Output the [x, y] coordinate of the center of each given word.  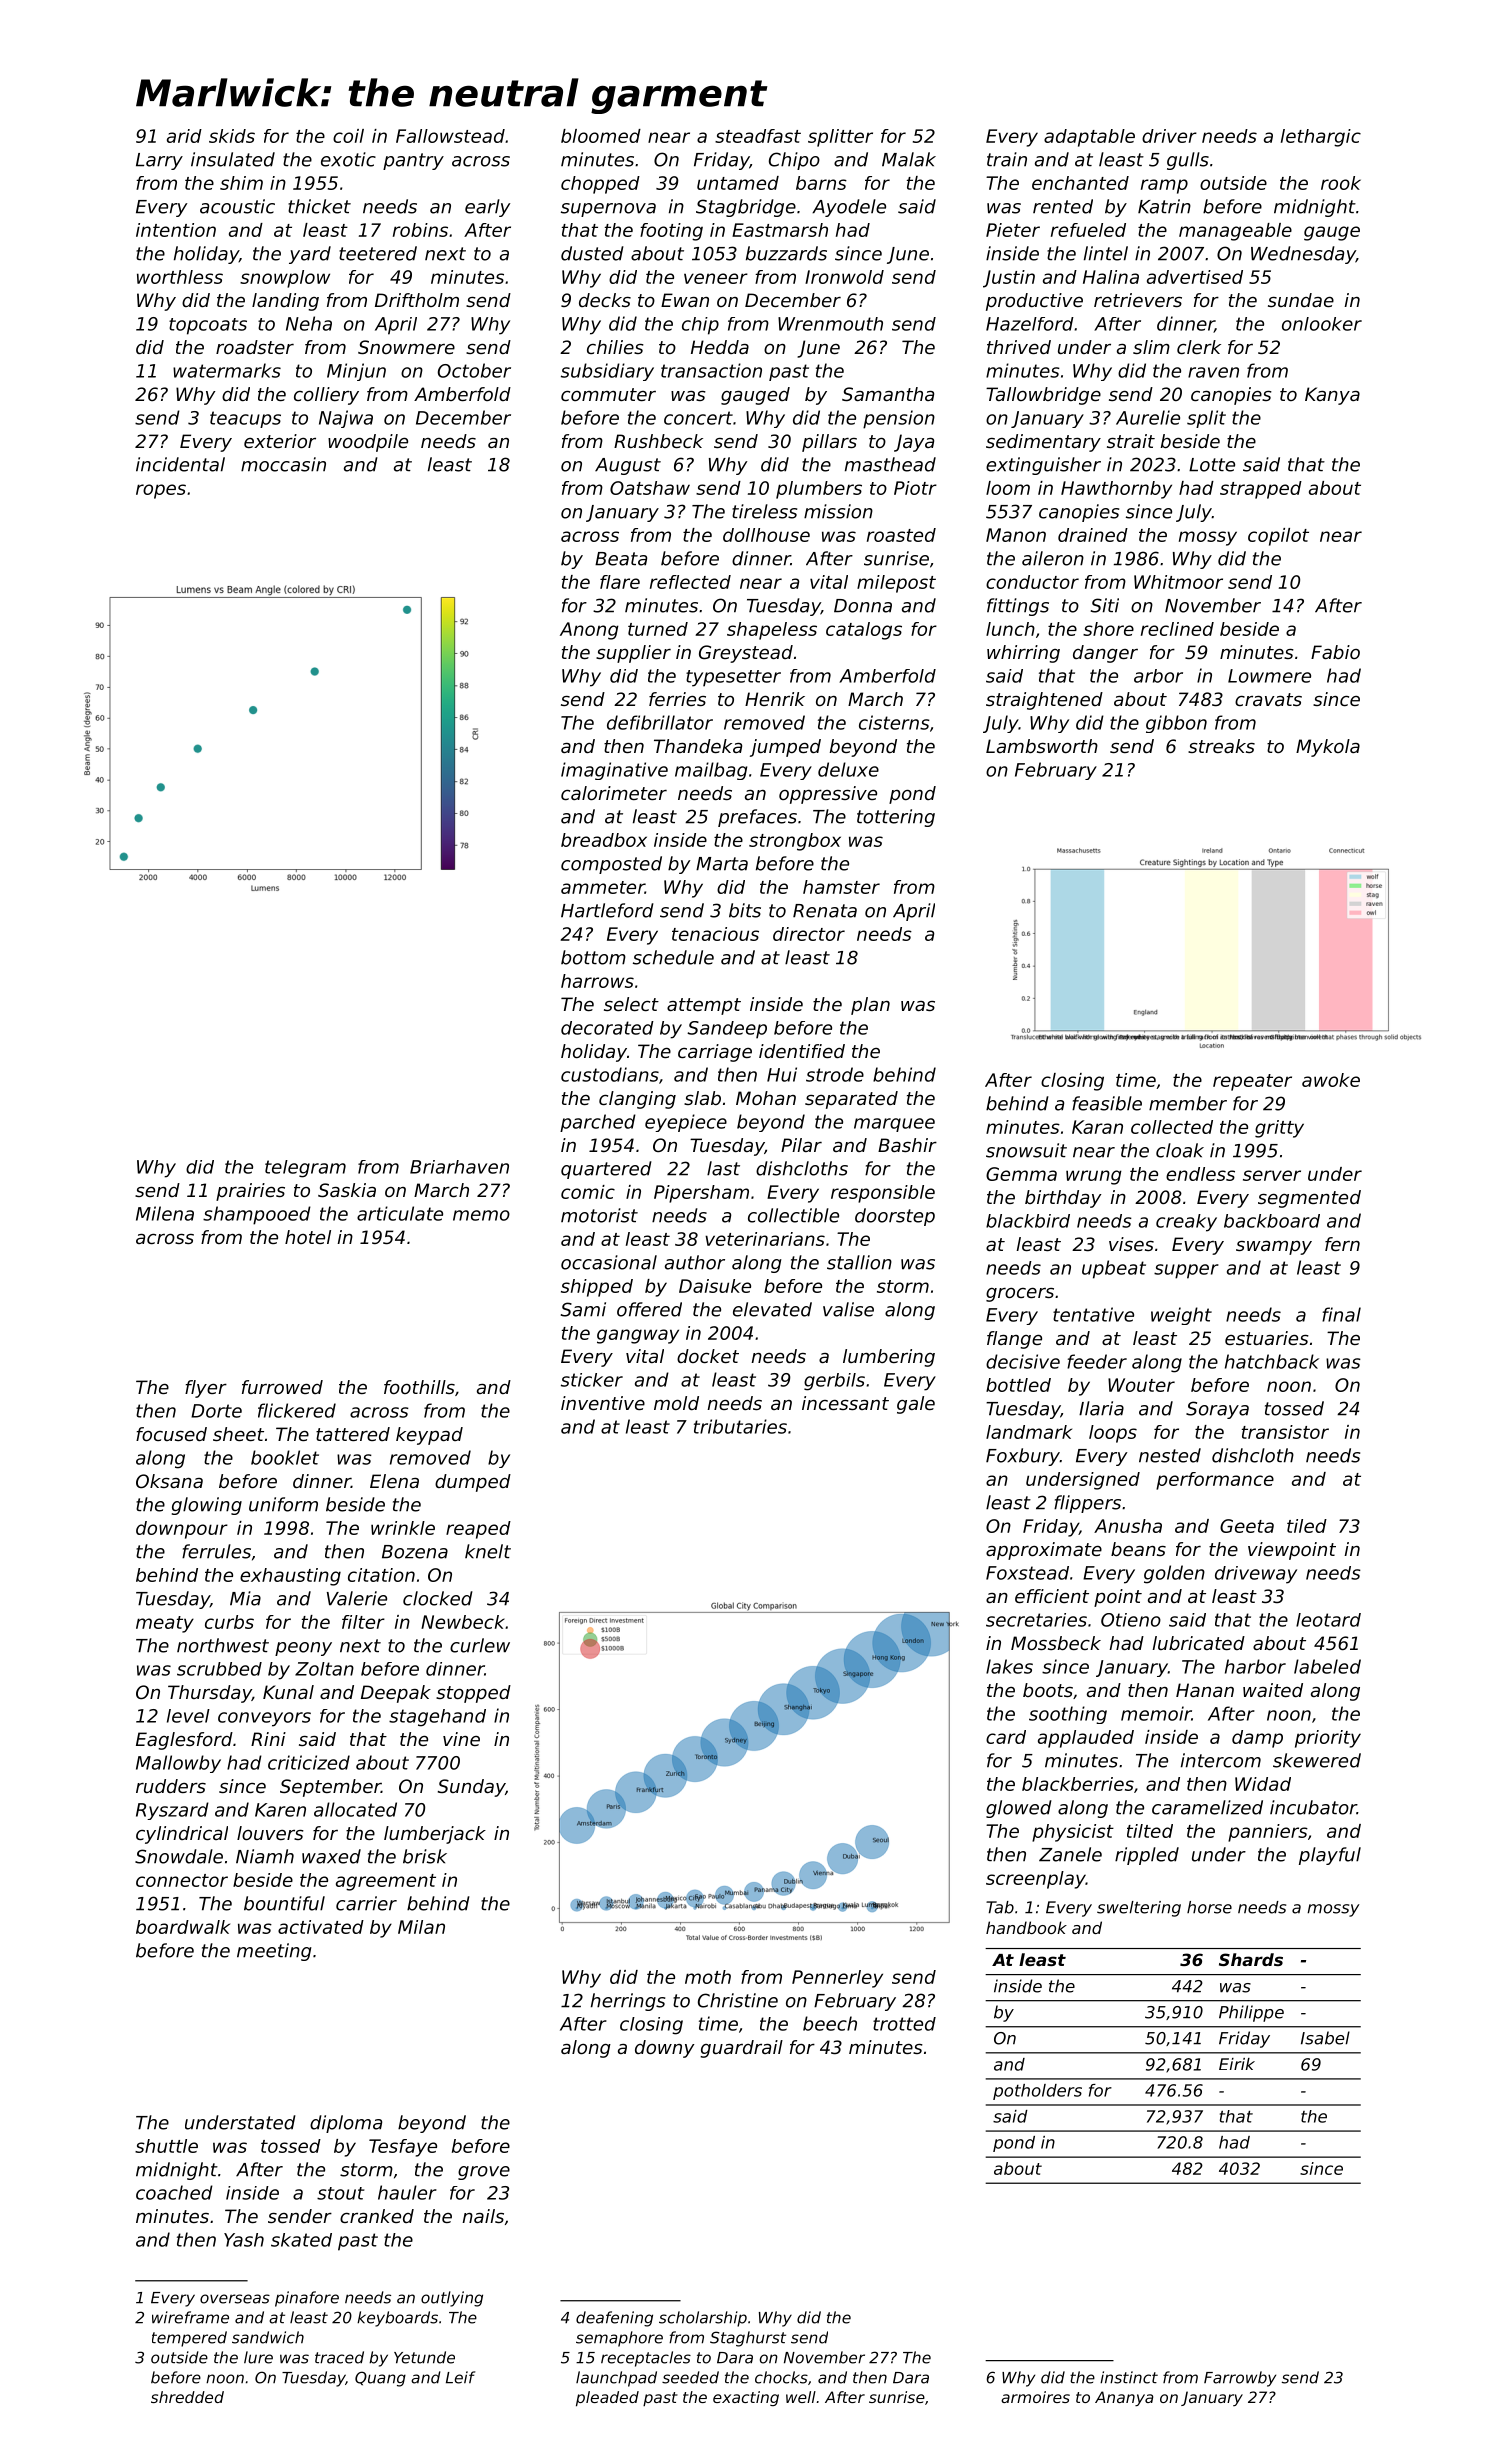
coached [174, 2192]
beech [830, 2023]
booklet [285, 1457]
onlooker [1322, 324]
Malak [909, 159]
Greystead [746, 654]
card [1006, 1737]
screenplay [1036, 1880]
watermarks [227, 370]
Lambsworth [1042, 746]
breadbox [604, 840]
